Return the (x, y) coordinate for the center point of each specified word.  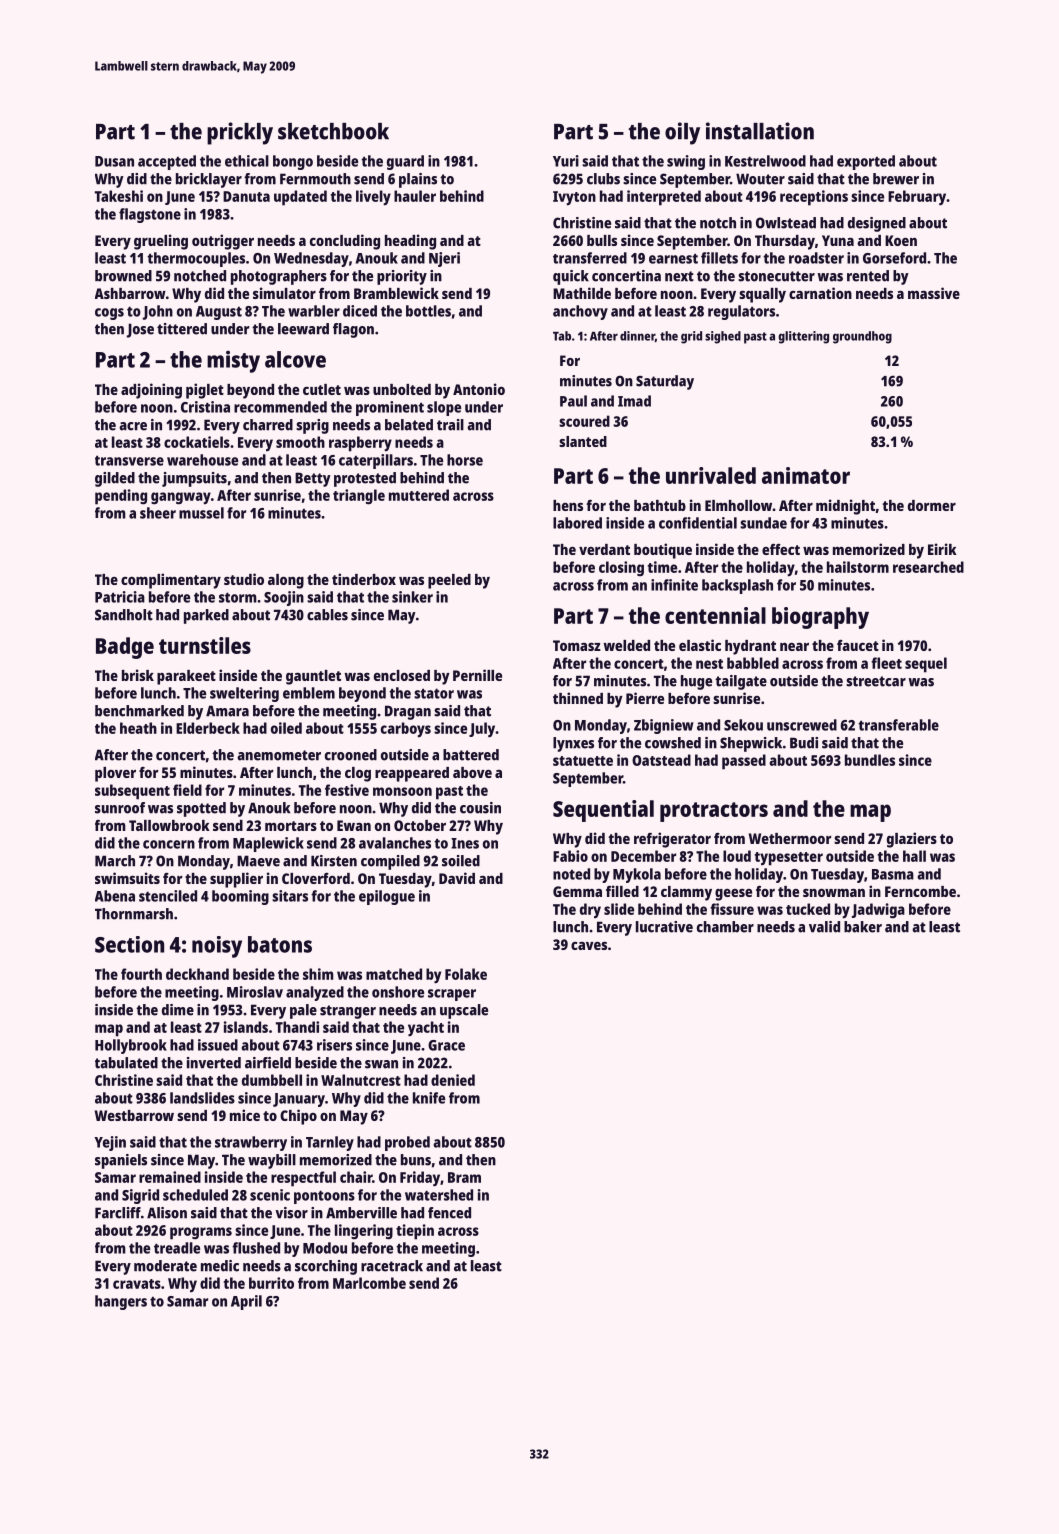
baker (863, 927)
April (246, 1302)
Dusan (114, 161)
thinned (578, 698)
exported (866, 162)
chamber (725, 927)
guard (405, 162)
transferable (898, 725)
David (457, 878)
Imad (634, 401)
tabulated (126, 1063)
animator (806, 475)
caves (589, 946)
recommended (280, 407)
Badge (125, 648)
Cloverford (316, 878)
